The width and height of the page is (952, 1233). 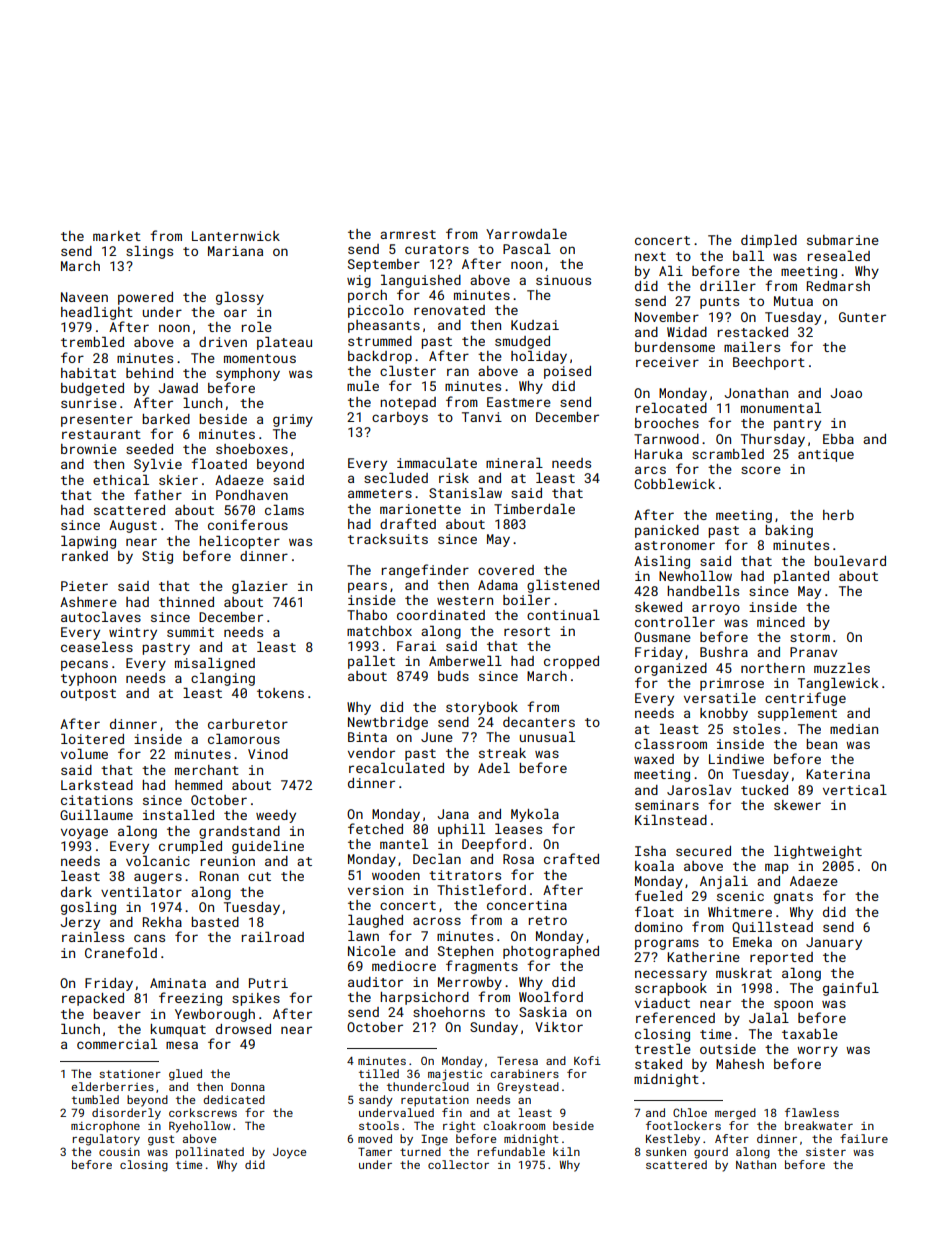 What do you see at coordinates (215, 922) in the page?
I see `basted` at bounding box center [215, 922].
